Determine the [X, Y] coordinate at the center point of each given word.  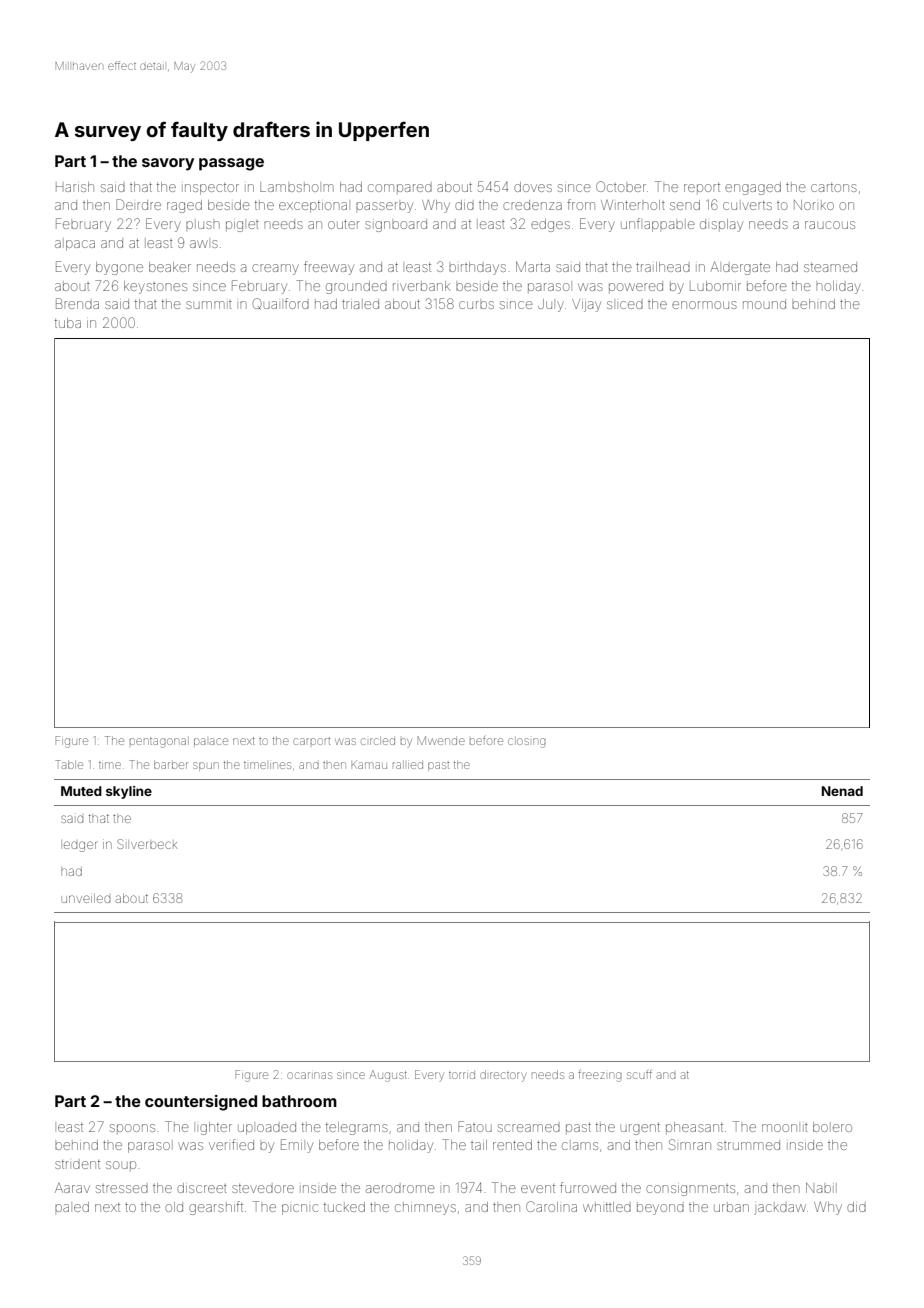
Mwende [441, 740]
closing [527, 742]
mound [764, 304]
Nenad [842, 791]
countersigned [201, 1103]
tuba [68, 323]
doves [533, 187]
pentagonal [159, 742]
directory [503, 1076]
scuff [639, 1074]
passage [231, 164]
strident [77, 1164]
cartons [834, 187]
